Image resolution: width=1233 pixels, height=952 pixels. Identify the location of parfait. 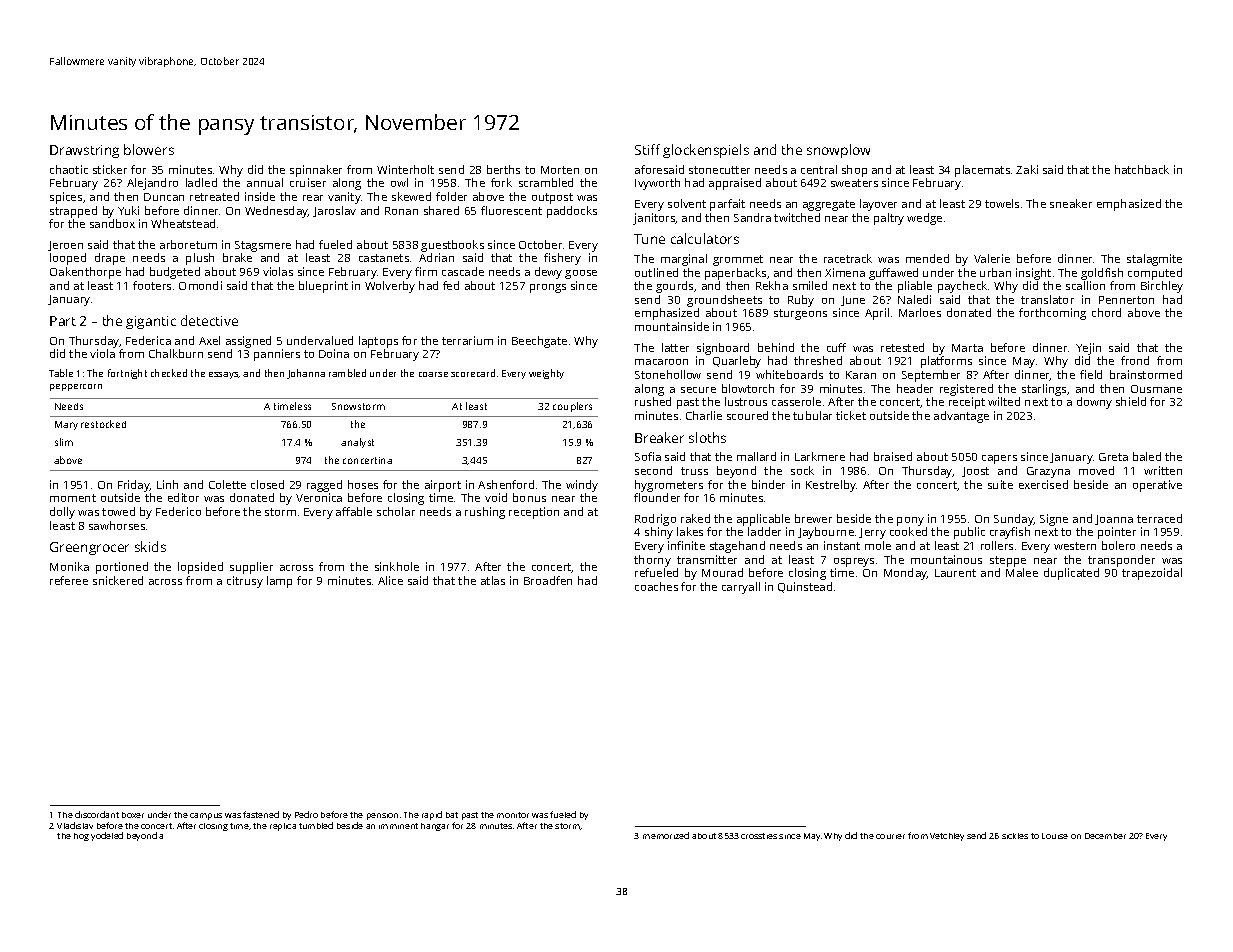
(727, 205).
